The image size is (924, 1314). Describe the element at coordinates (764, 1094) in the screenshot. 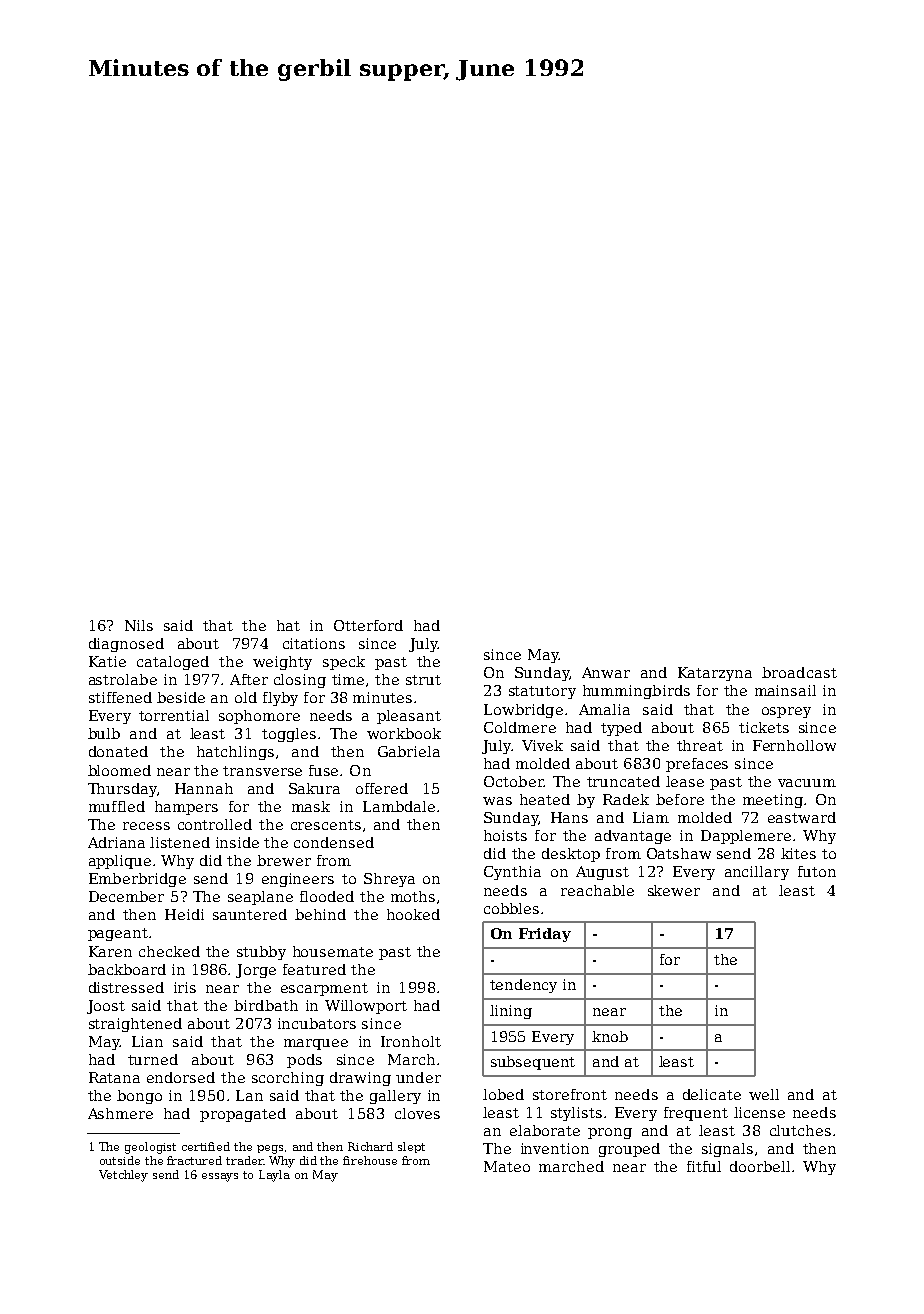

I see `well` at that location.
